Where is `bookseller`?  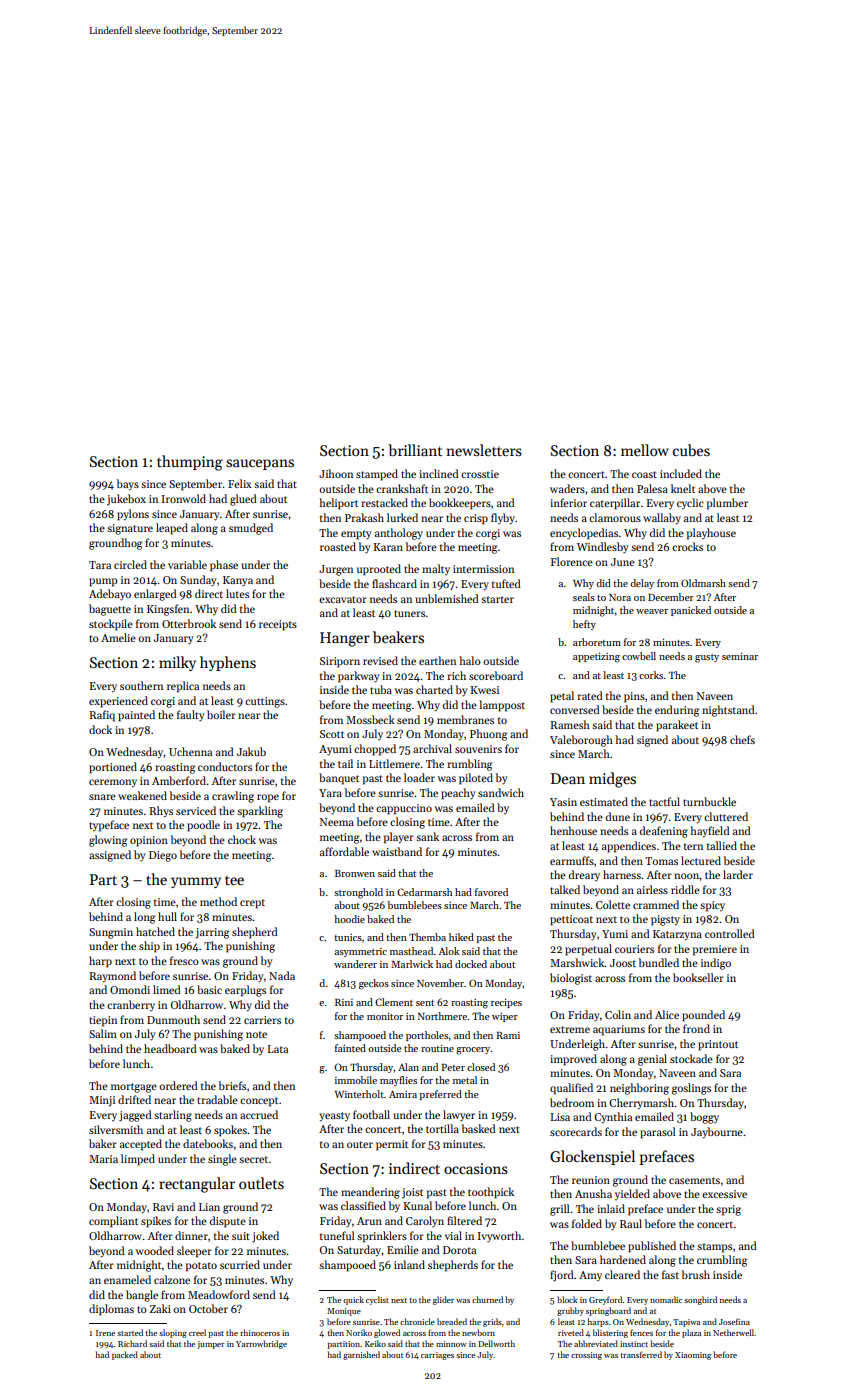 bookseller is located at coordinates (698, 977).
